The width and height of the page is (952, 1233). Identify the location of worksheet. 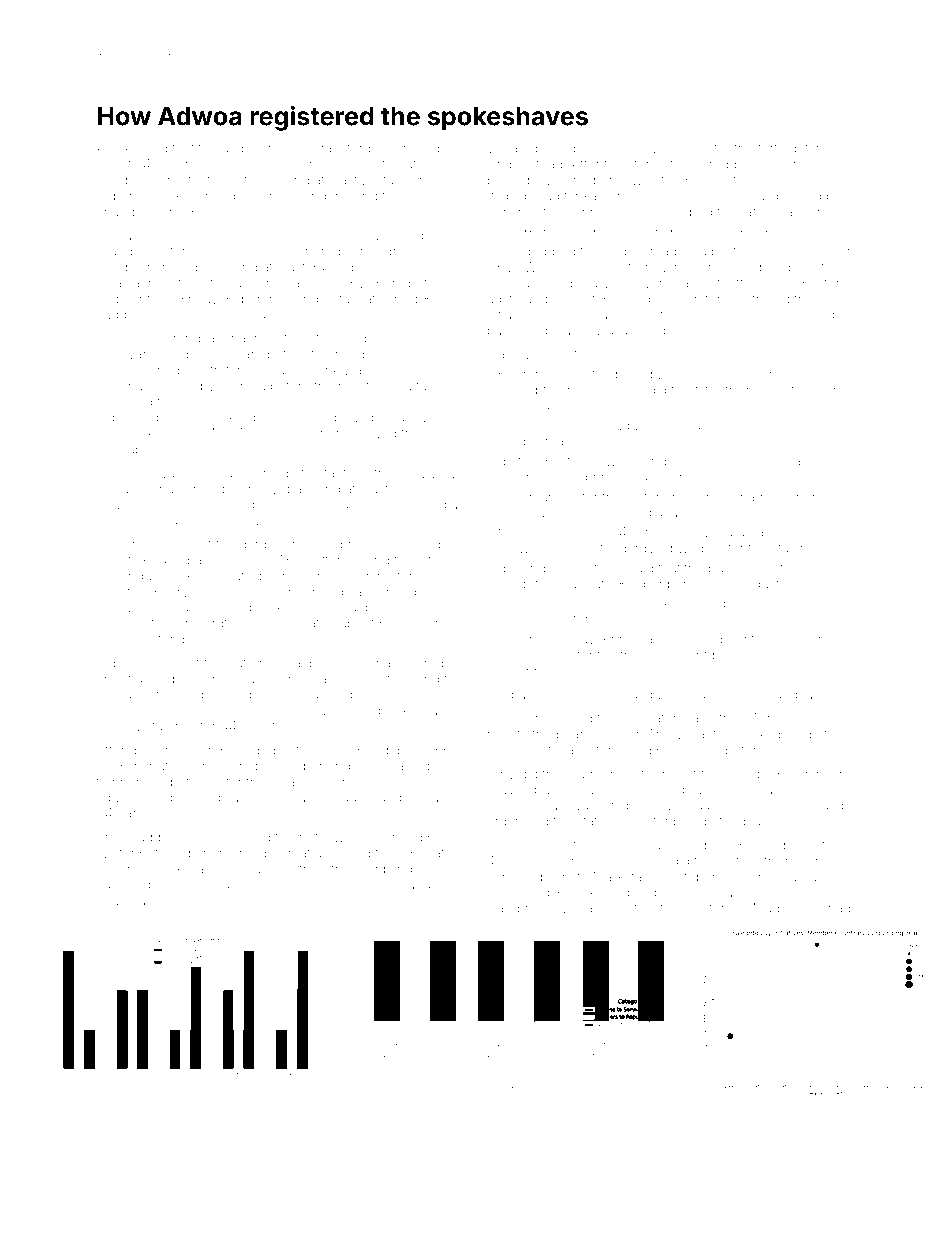
(519, 750).
